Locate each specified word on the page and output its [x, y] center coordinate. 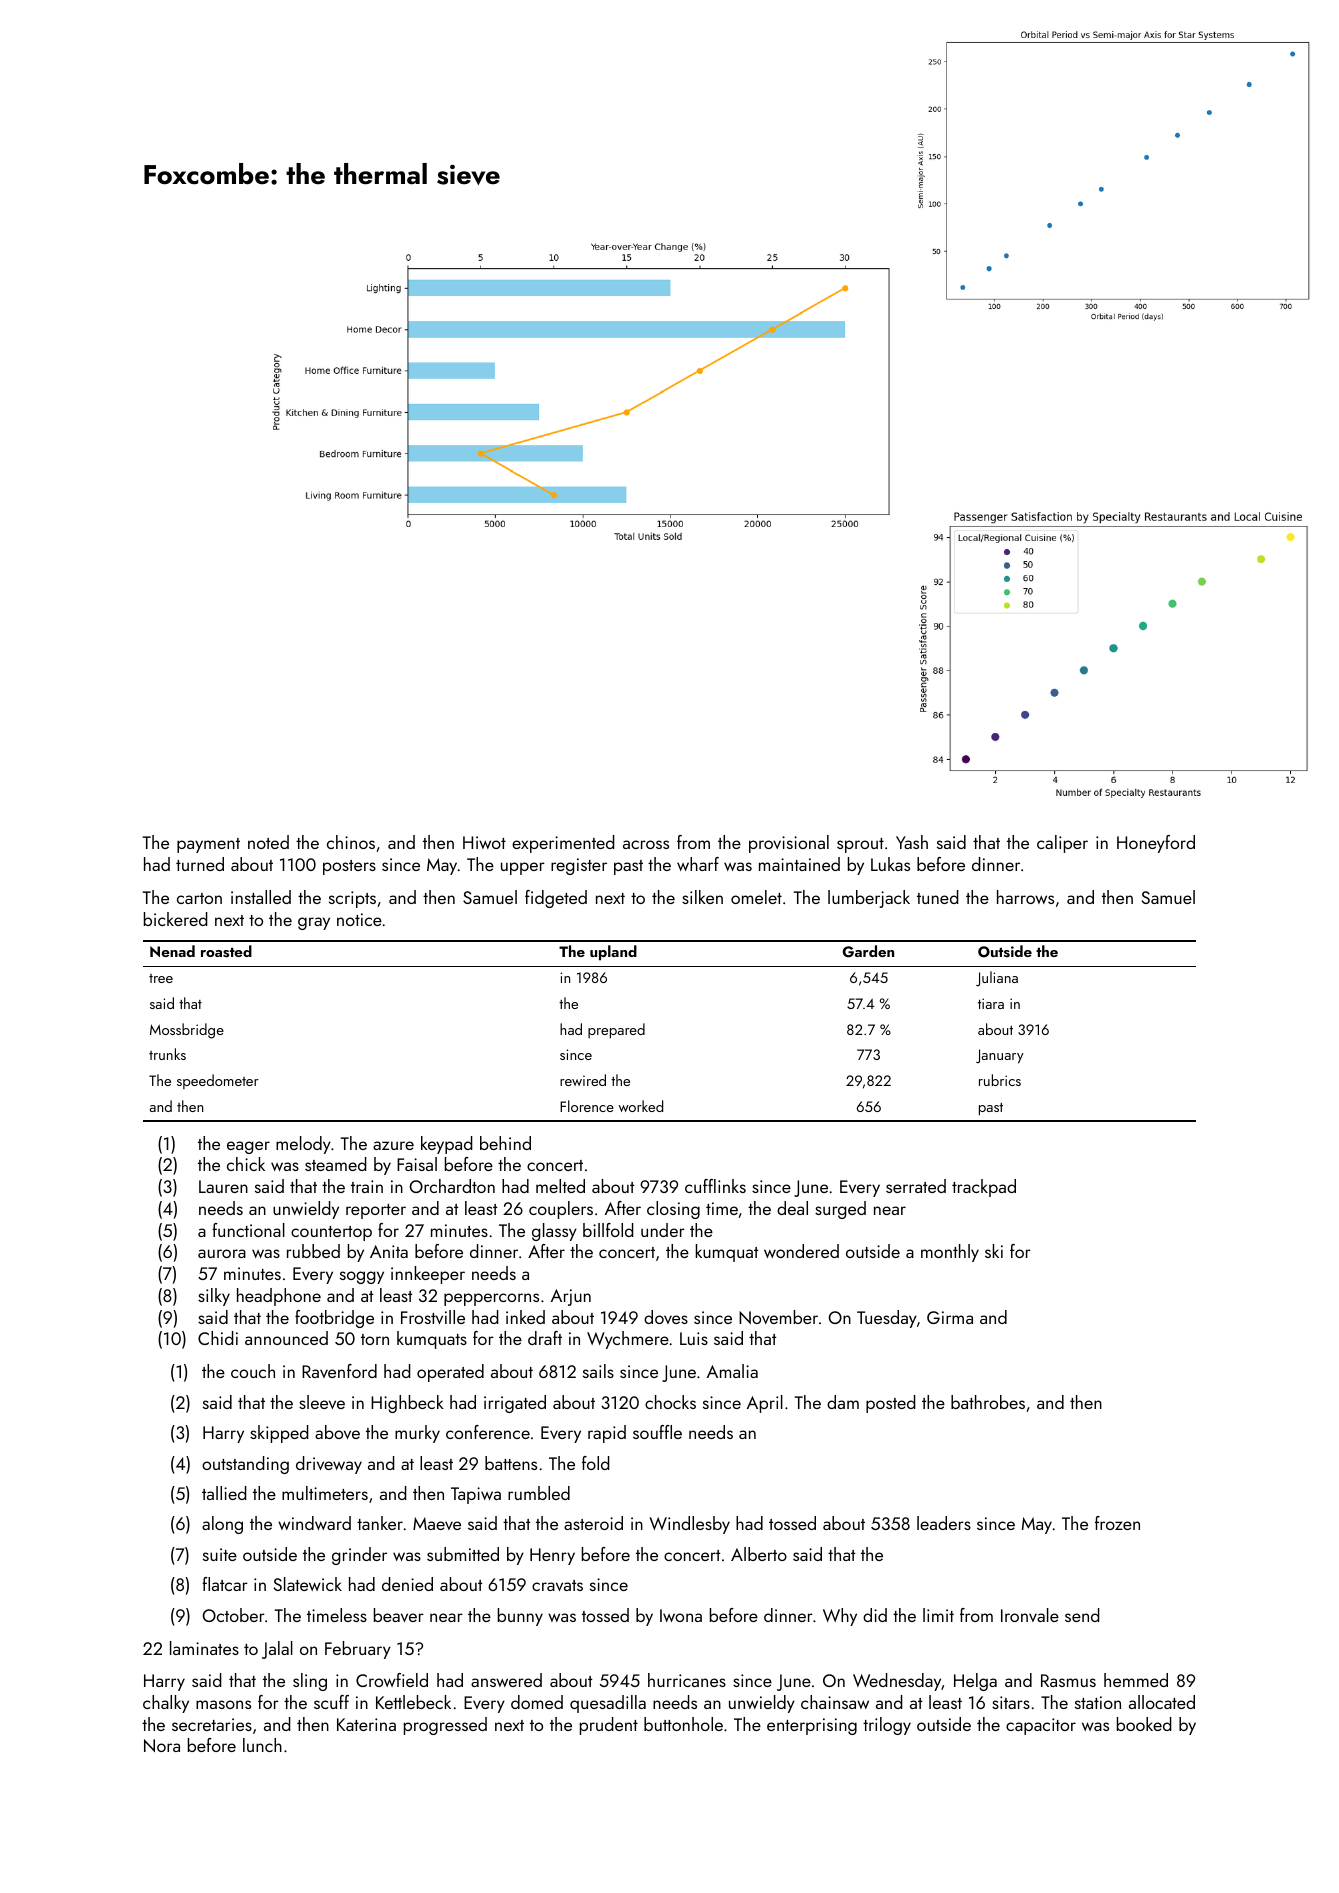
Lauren [223, 1186]
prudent [609, 1726]
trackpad [984, 1188]
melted [560, 1186]
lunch [262, 1745]
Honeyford [1156, 844]
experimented [563, 844]
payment [208, 845]
